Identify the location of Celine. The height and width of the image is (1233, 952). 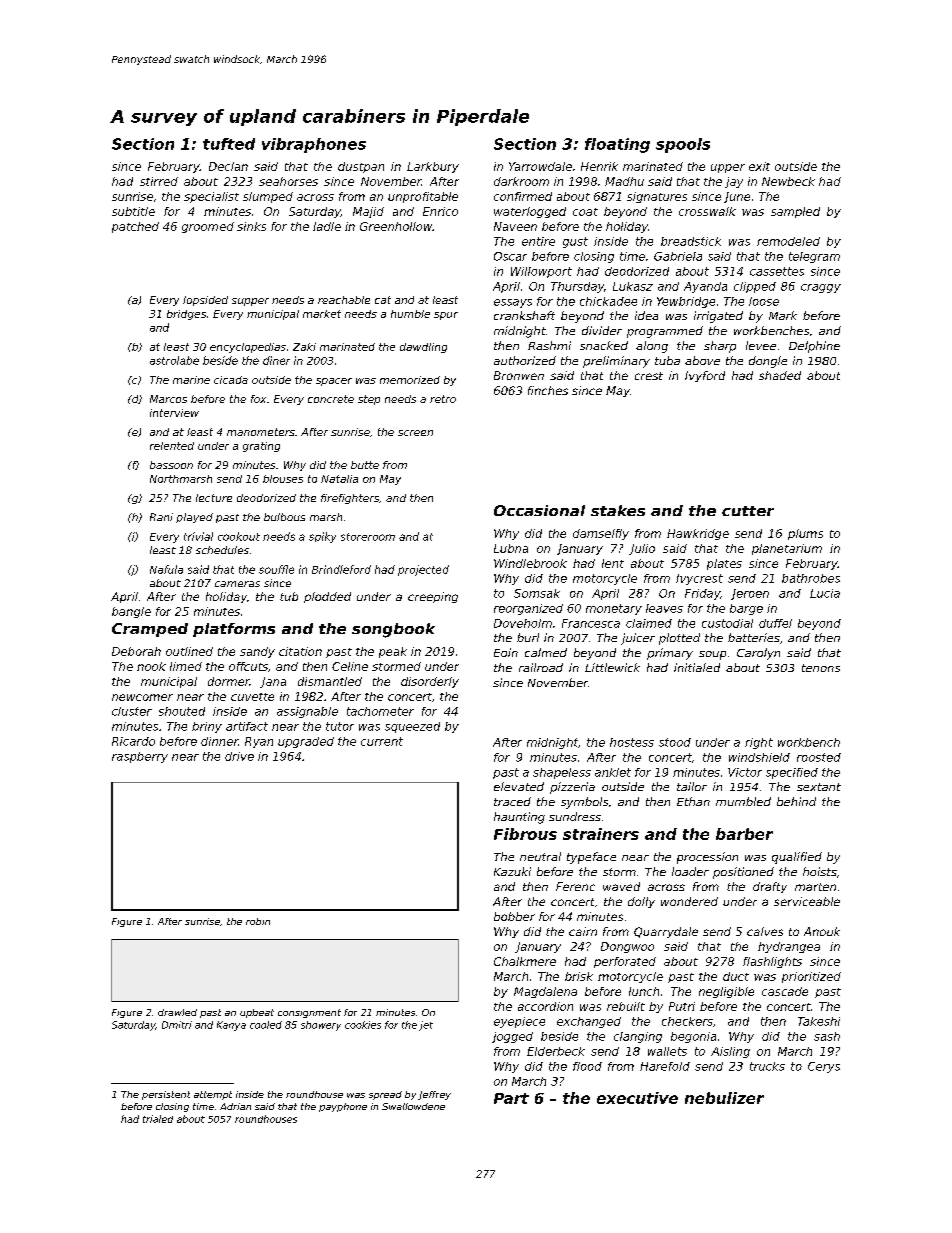
(350, 666).
